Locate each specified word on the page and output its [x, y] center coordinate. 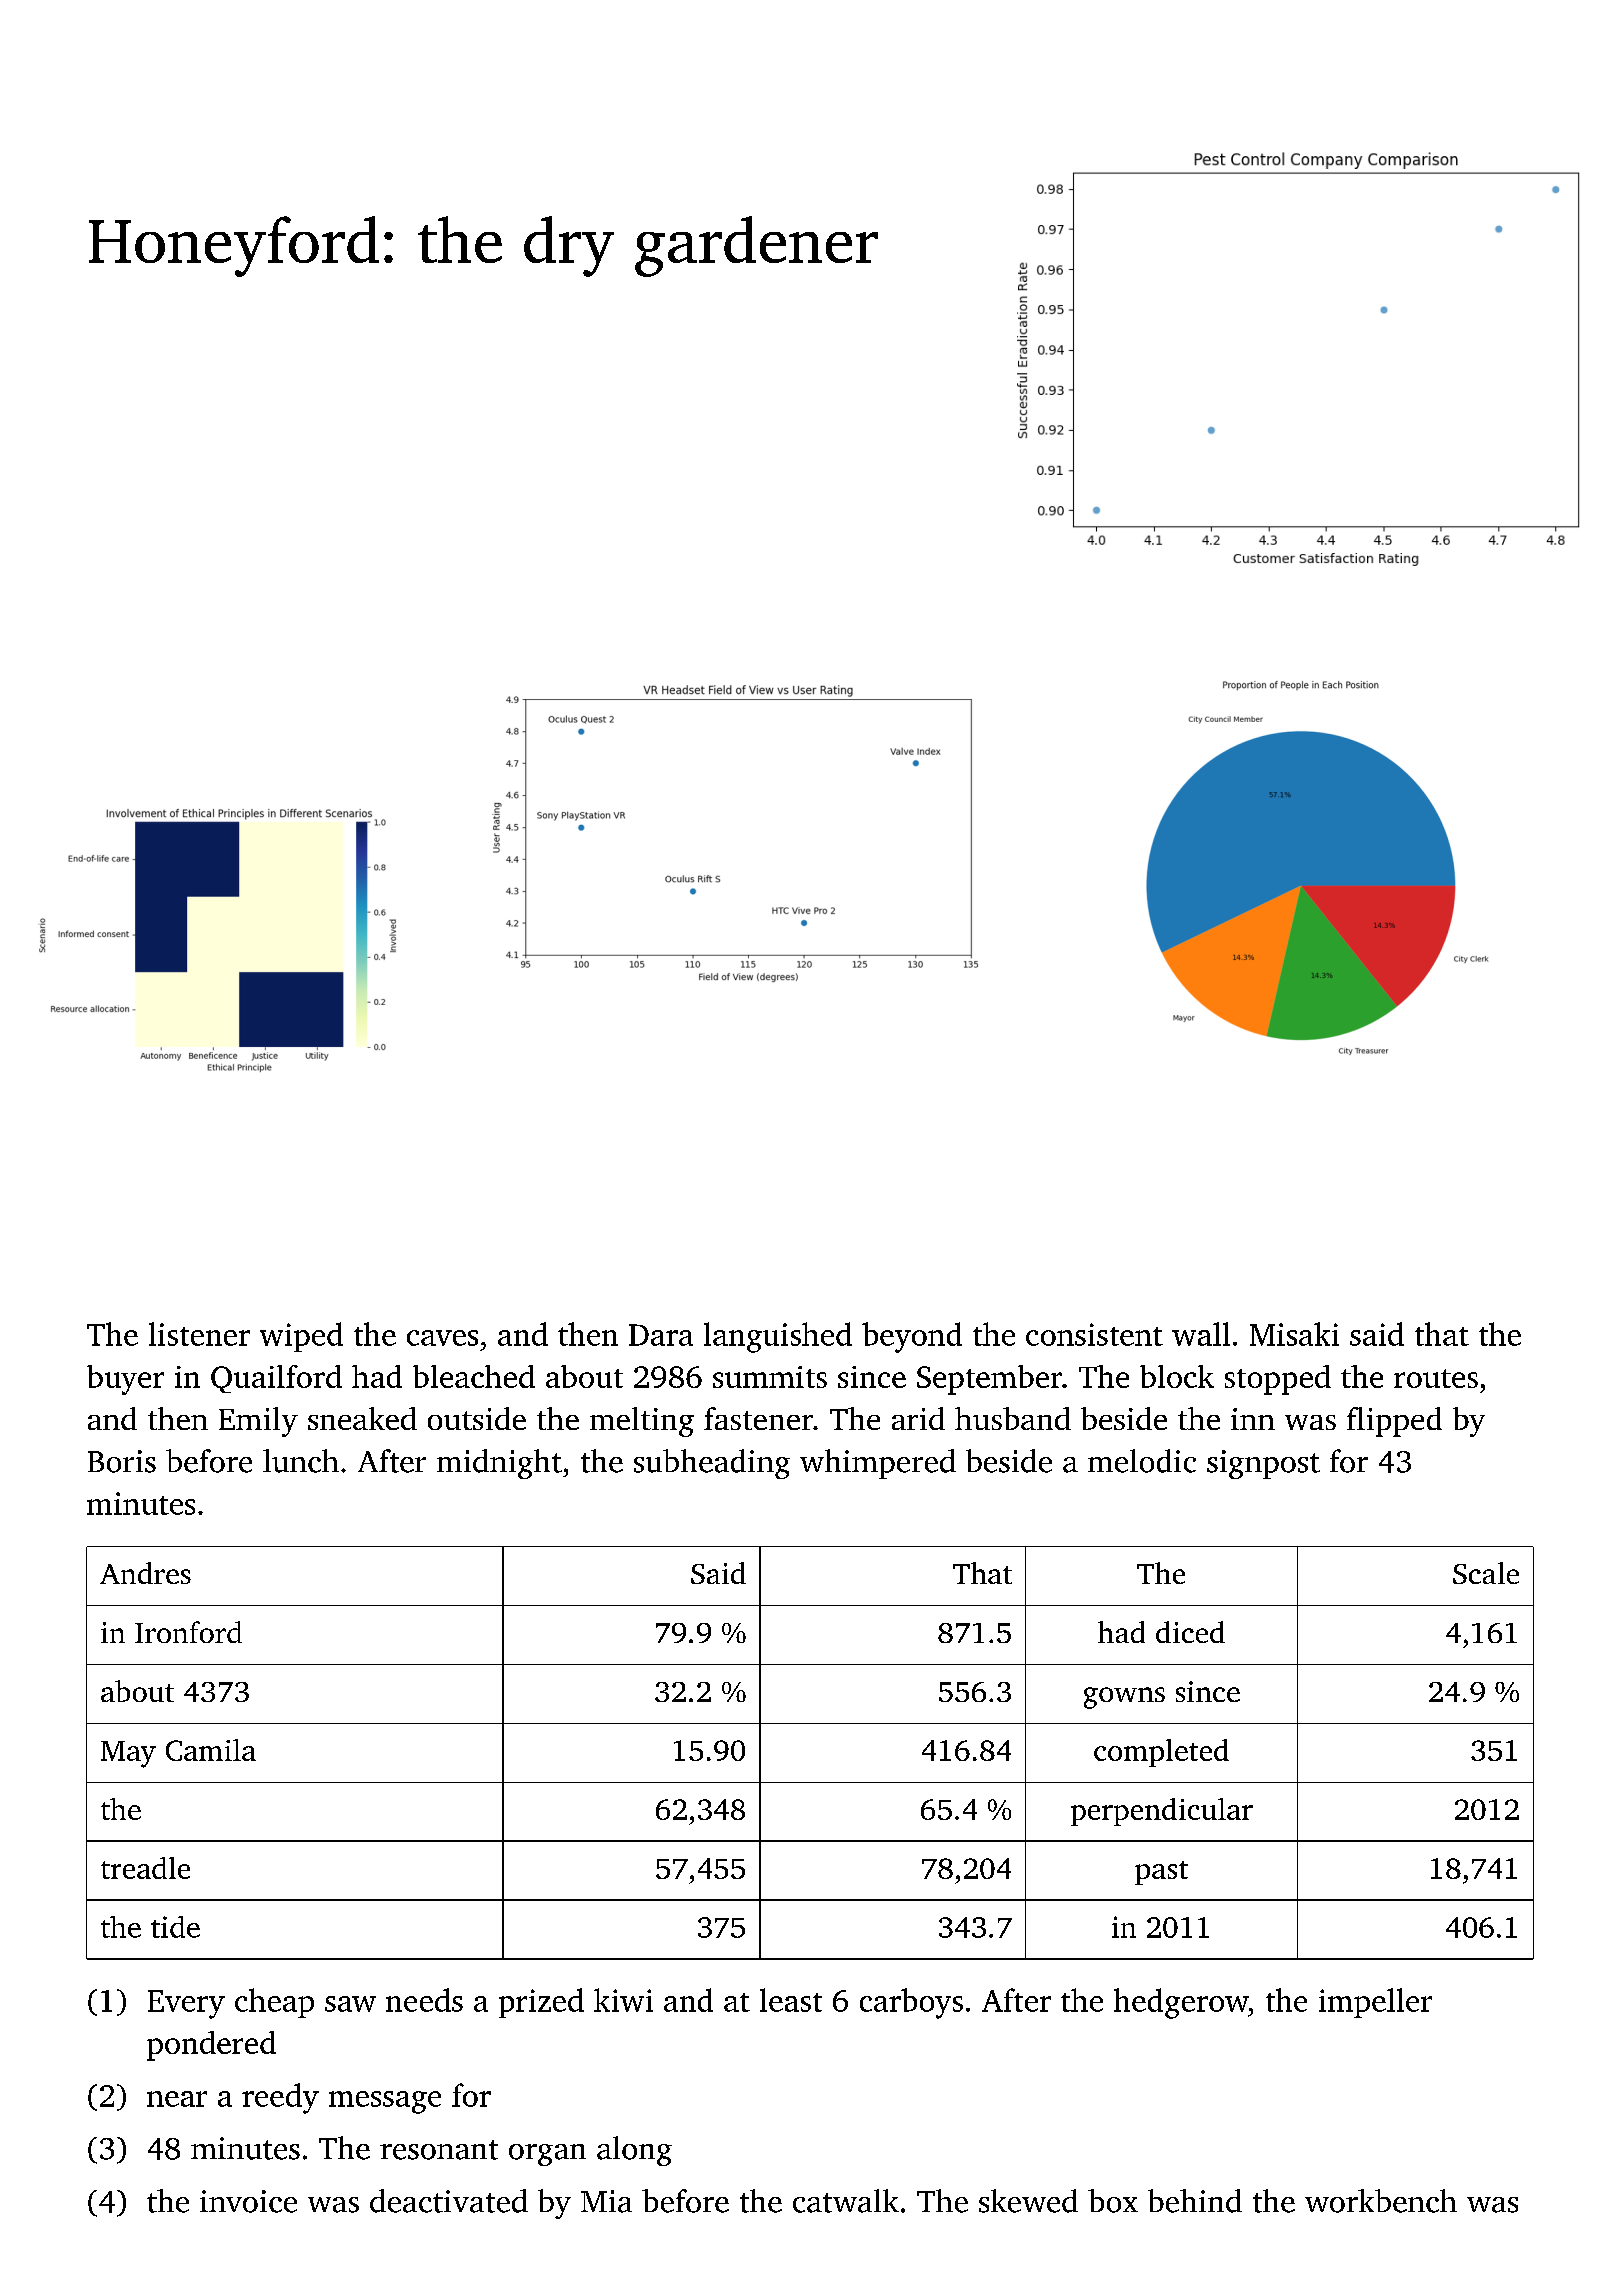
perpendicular [1162, 1812]
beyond [912, 1337]
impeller [1375, 2003]
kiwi [623, 2000]
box [1113, 2201]
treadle [145, 1868]
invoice [248, 2201]
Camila [211, 1750]
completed [1161, 1753]
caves [442, 1338]
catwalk [846, 2201]
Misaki [1294, 1334]
